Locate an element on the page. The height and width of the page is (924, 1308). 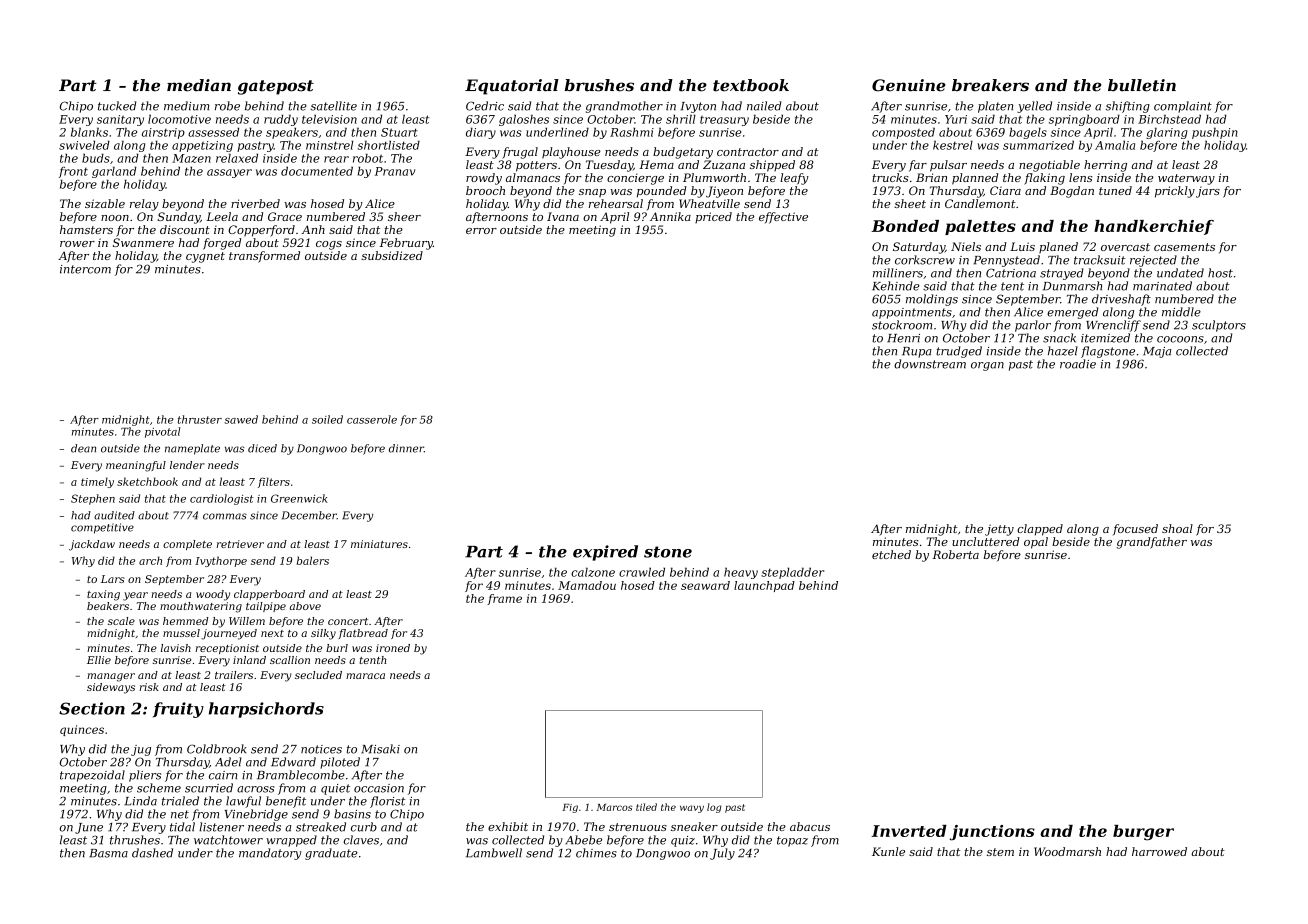
cairn is located at coordinates (223, 775).
